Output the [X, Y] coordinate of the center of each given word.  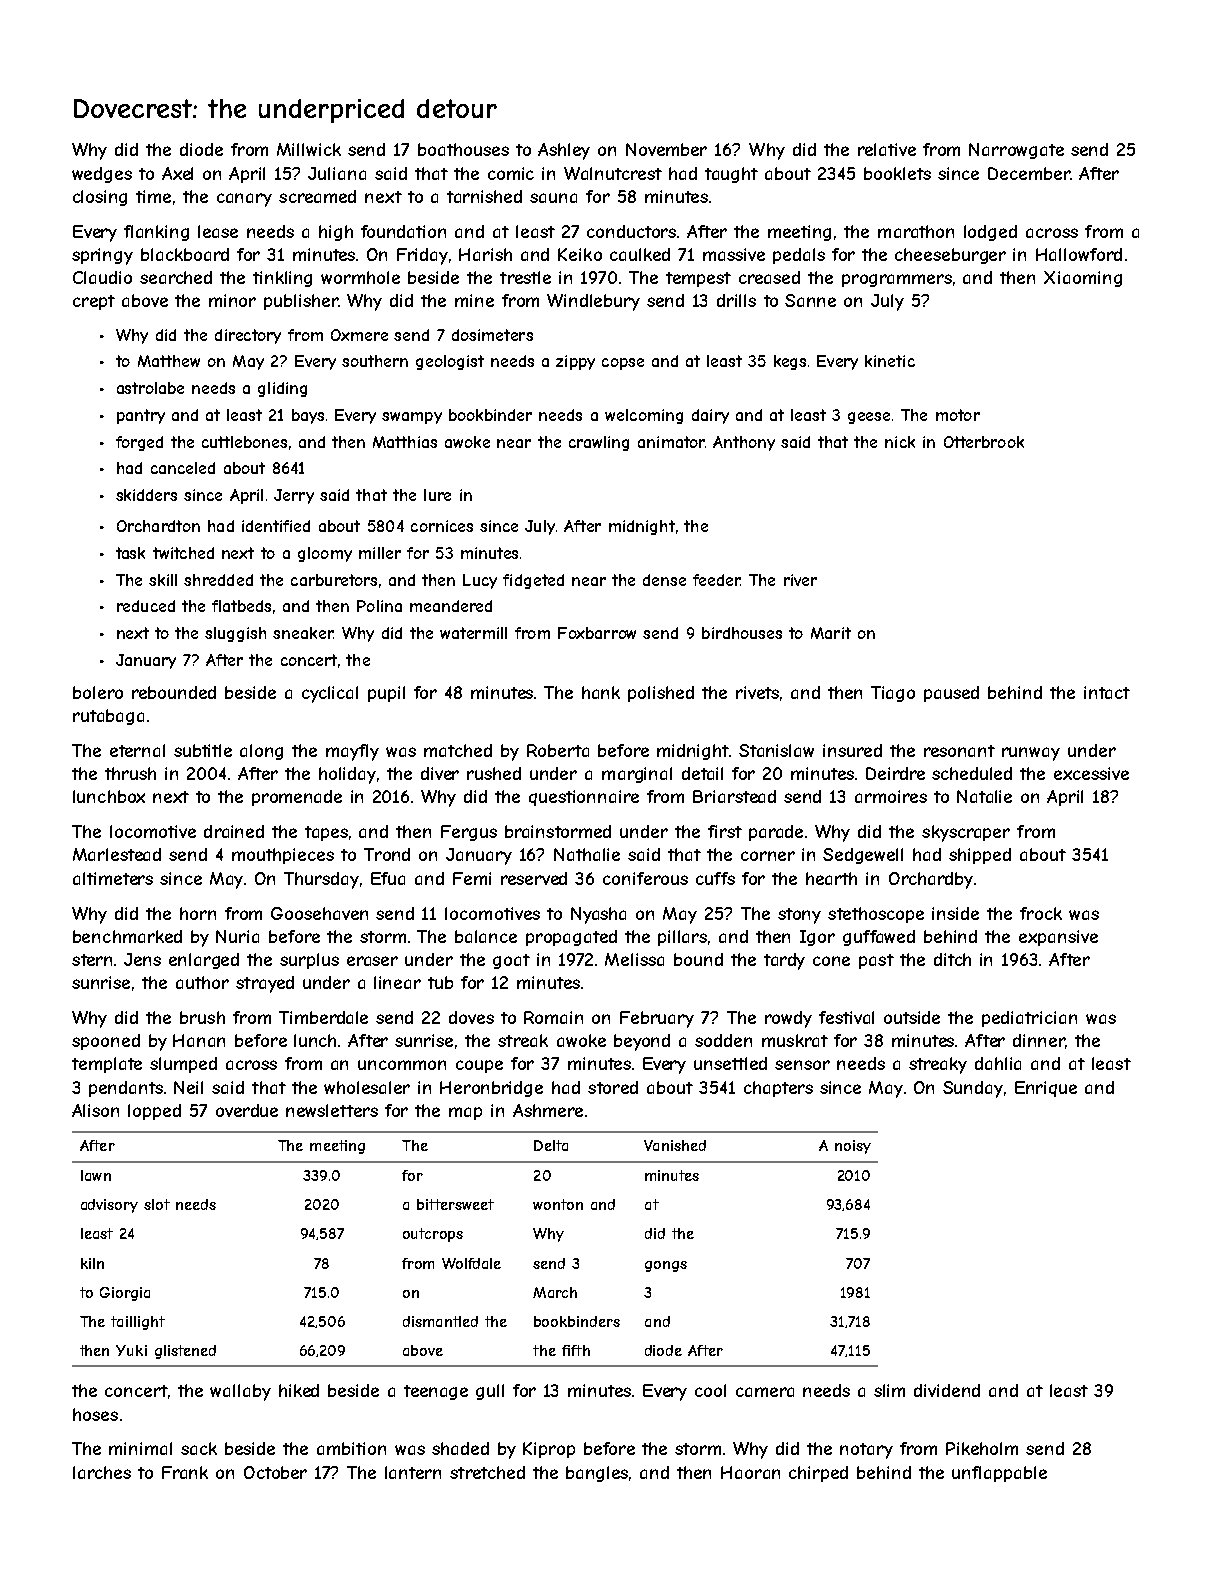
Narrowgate [1016, 151]
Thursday [321, 880]
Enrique [1046, 1089]
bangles [597, 1474]
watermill [473, 633]
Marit [831, 633]
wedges [102, 175]
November [666, 149]
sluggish [235, 634]
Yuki [131, 1350]
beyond [642, 1042]
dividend [947, 1390]
